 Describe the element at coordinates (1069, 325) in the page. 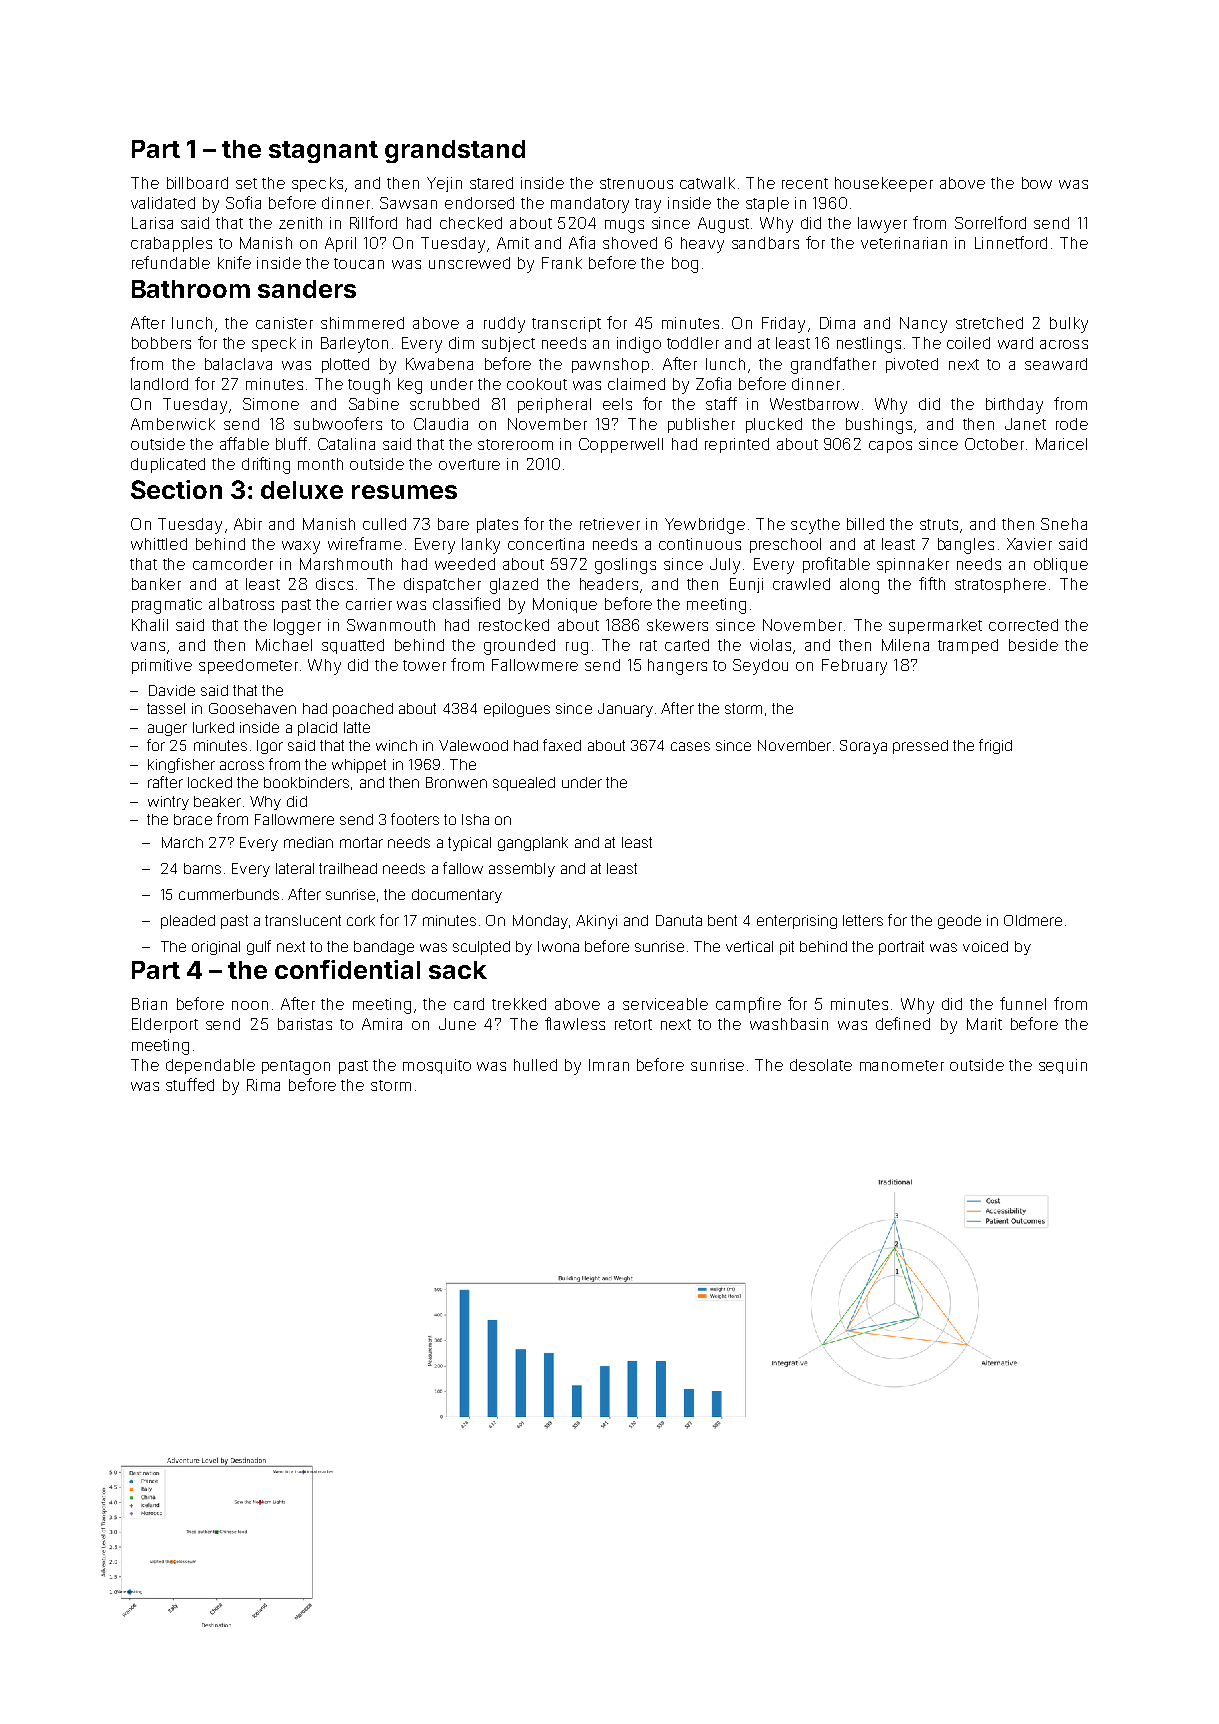

I see `bulky` at that location.
